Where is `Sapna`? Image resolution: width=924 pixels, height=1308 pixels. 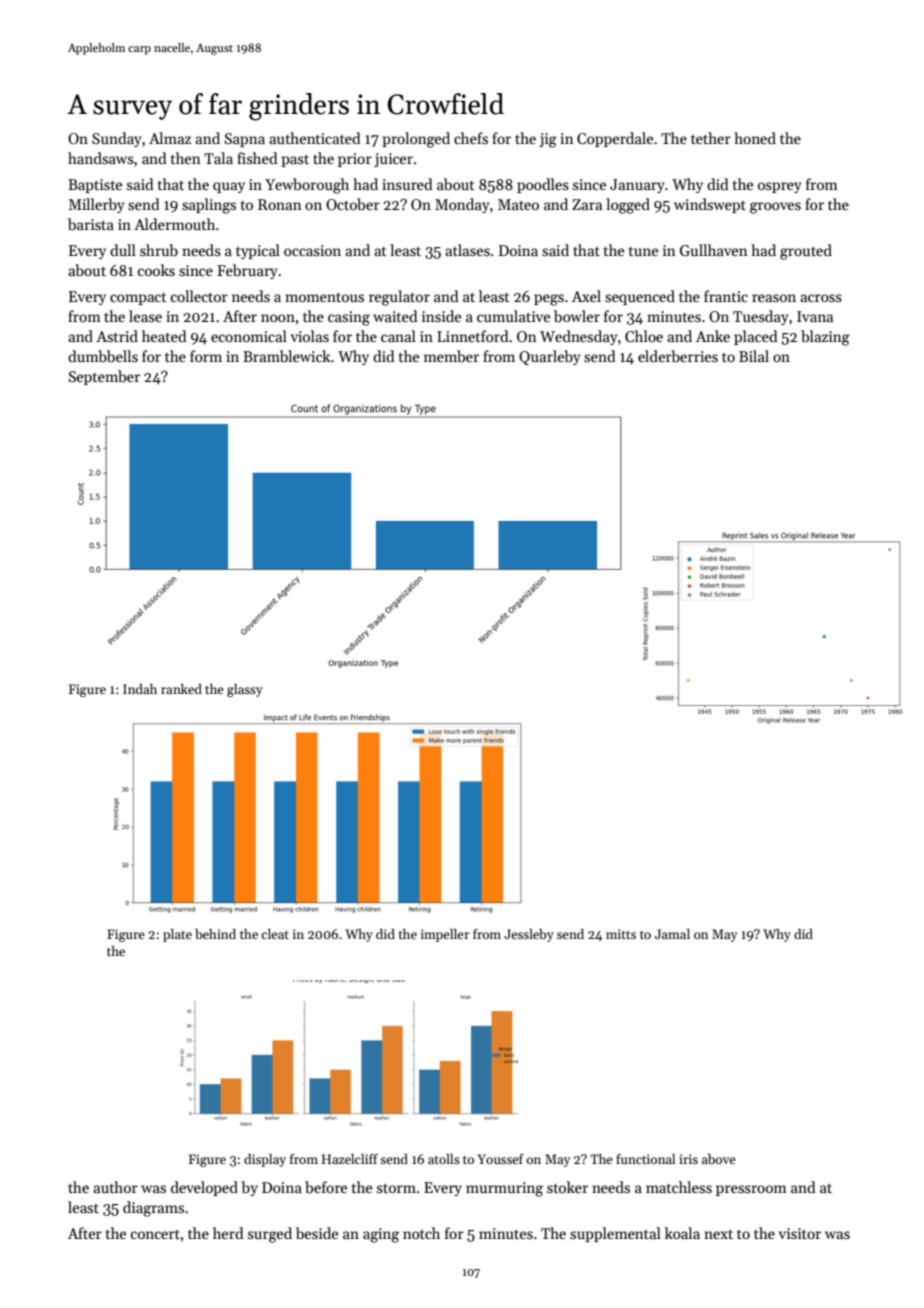 Sapna is located at coordinates (245, 140).
